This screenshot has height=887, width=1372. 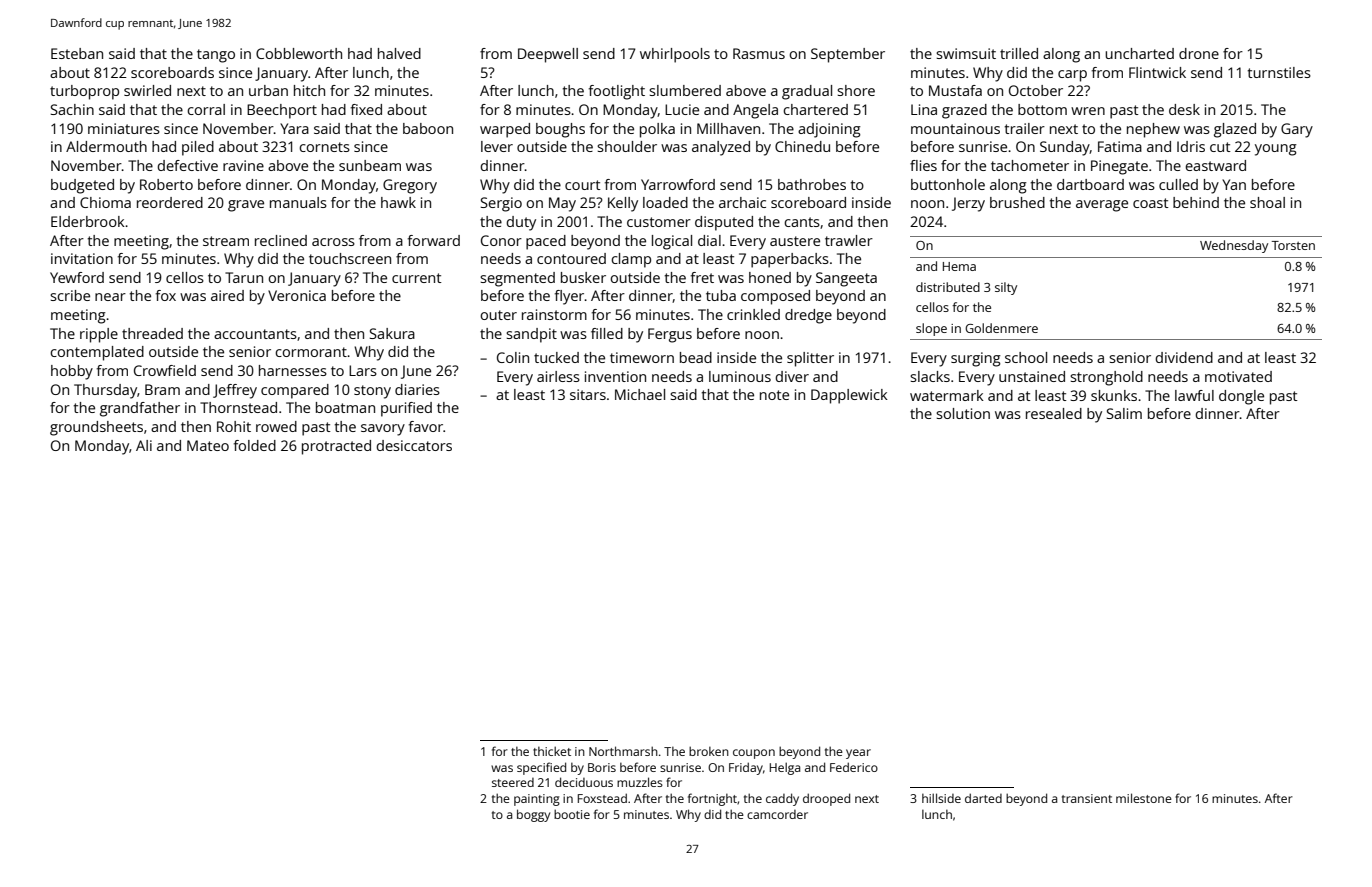 I want to click on tango, so click(x=216, y=56).
